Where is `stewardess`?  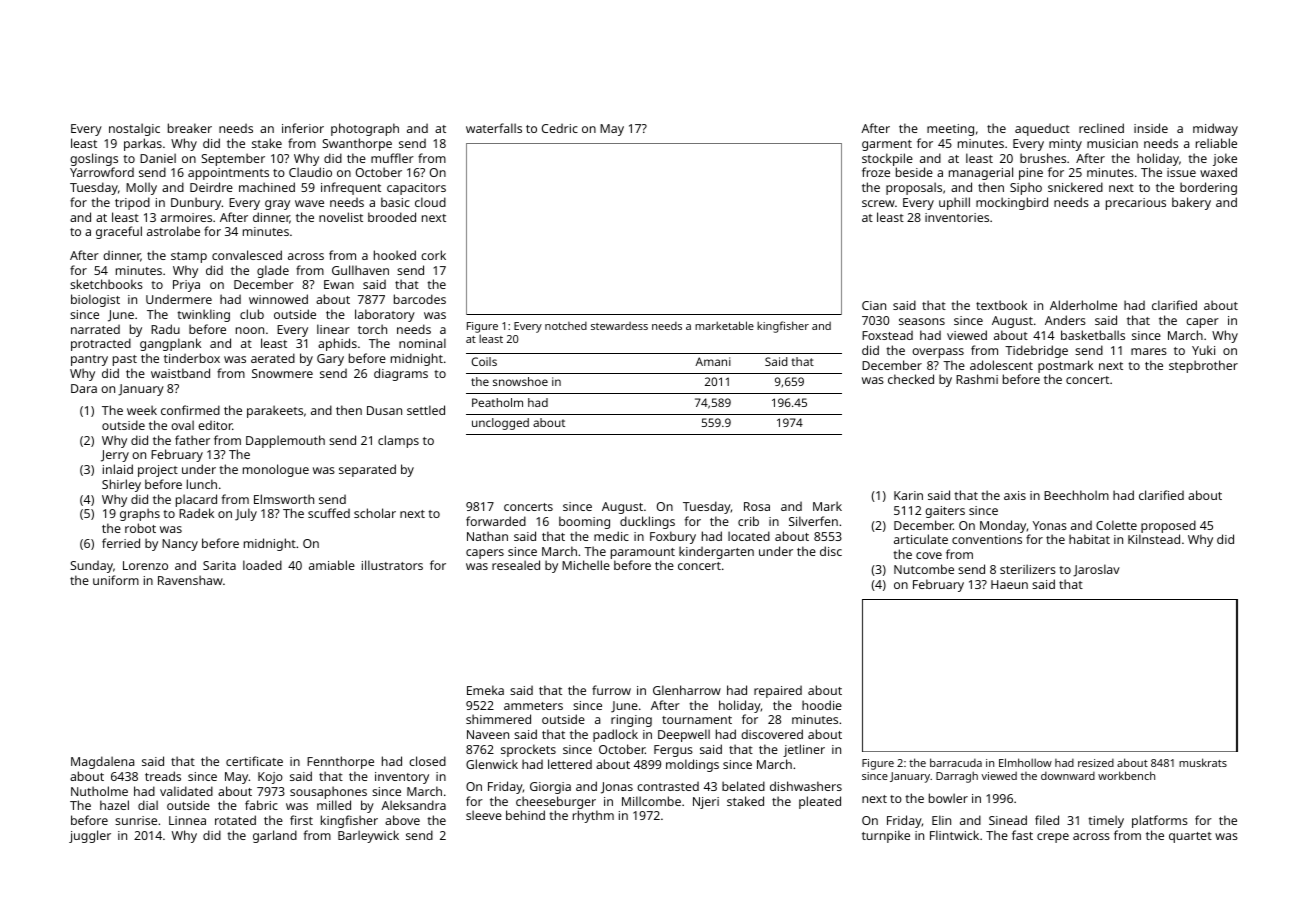
stewardess is located at coordinates (619, 326).
